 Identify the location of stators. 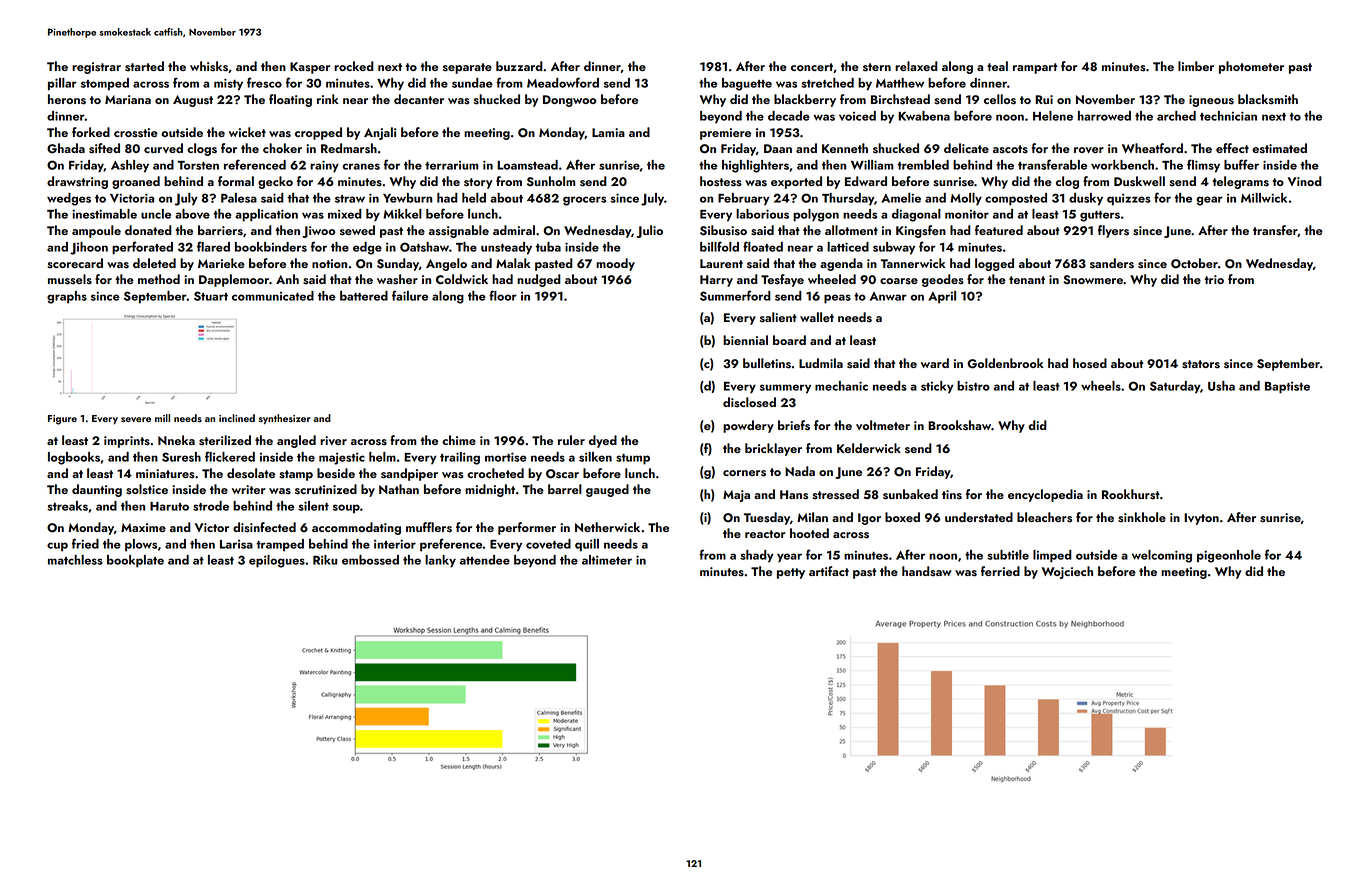
(1201, 364).
